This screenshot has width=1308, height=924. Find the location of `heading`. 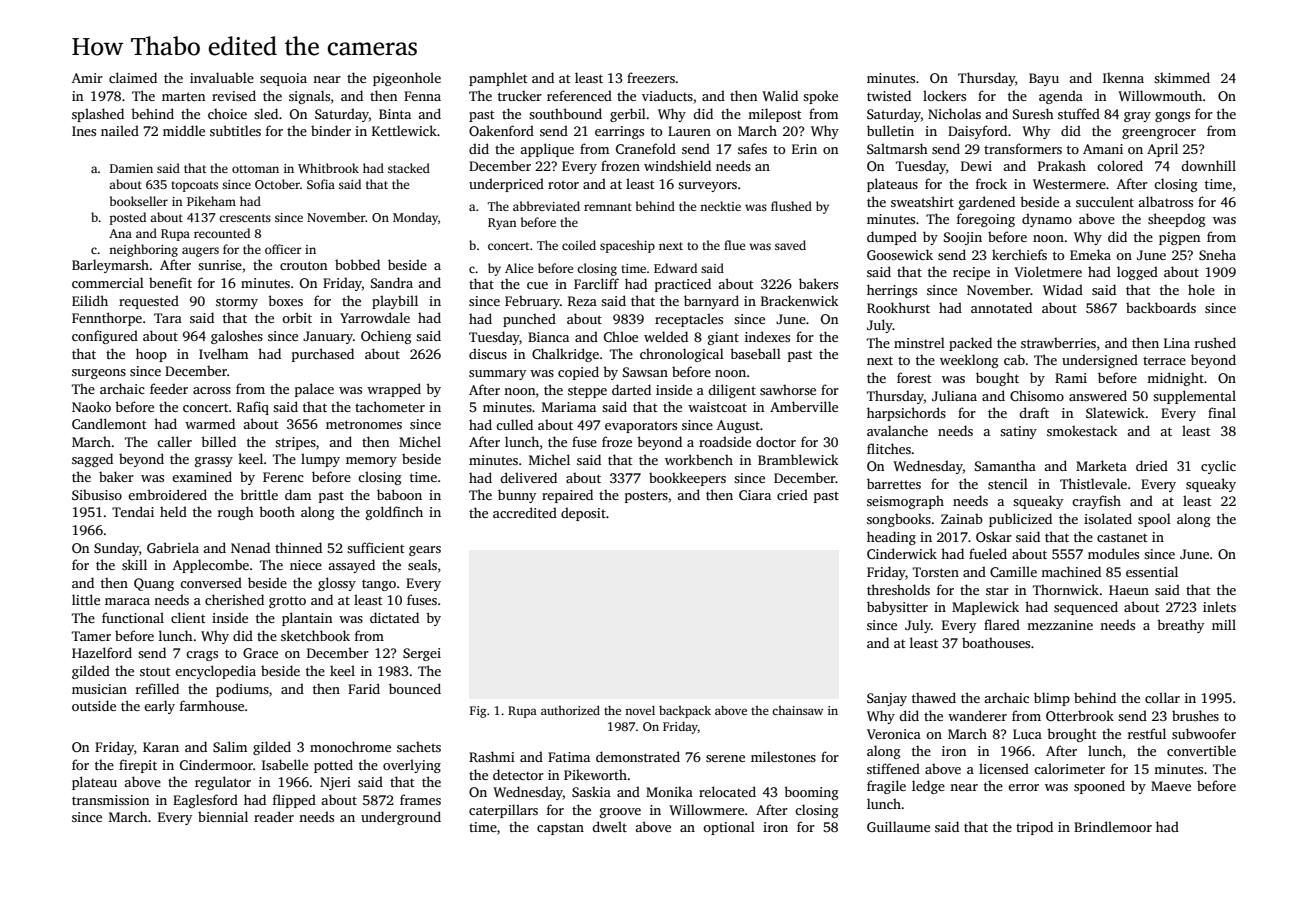

heading is located at coordinates (891, 538).
